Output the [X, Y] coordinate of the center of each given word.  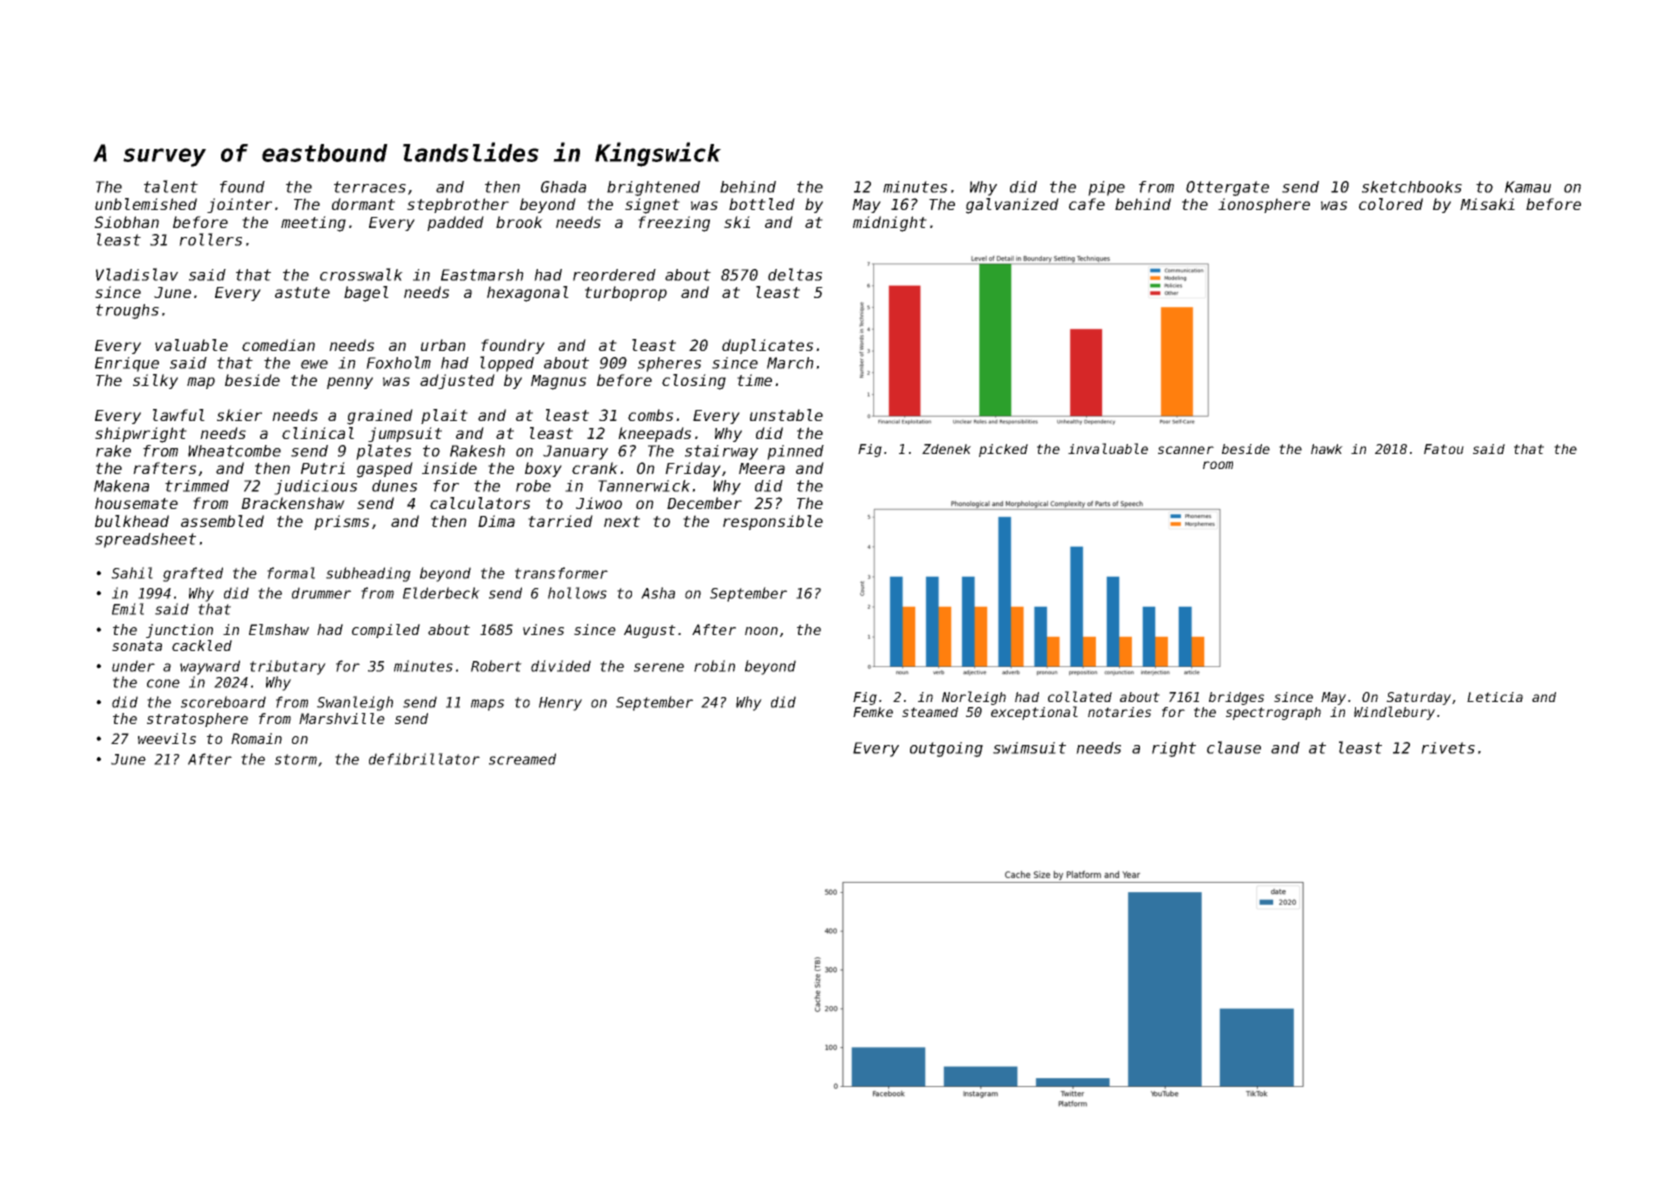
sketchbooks [1412, 187]
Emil [128, 609]
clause [1234, 747]
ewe [314, 364]
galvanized [1012, 206]
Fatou [1444, 449]
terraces [370, 187]
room [1218, 465]
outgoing [946, 749]
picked [1003, 450]
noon [761, 631]
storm [296, 759]
